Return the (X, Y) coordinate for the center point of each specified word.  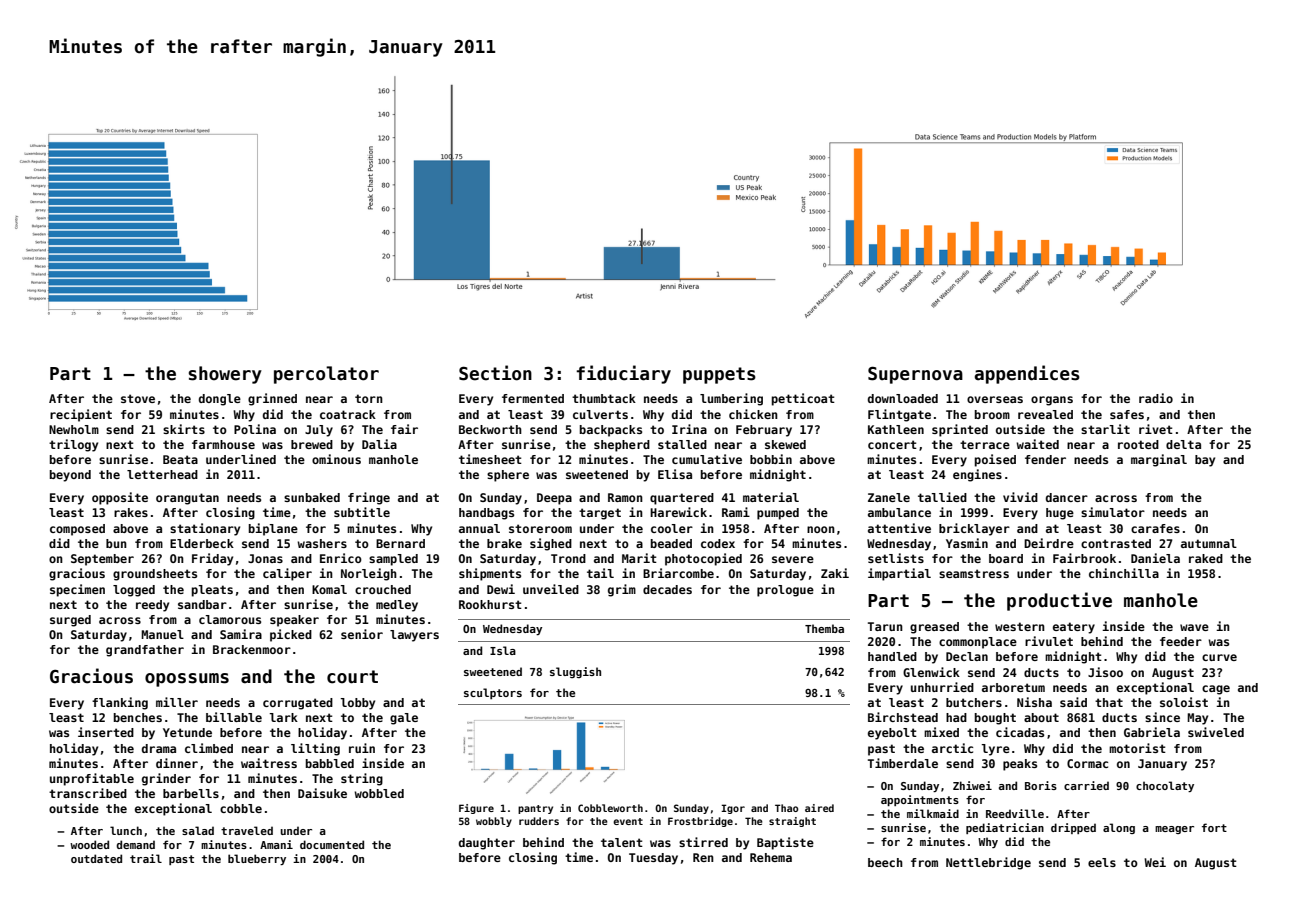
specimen (77, 590)
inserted (106, 732)
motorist (1137, 748)
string (362, 779)
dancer (1067, 497)
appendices (1027, 374)
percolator (326, 375)
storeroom (540, 528)
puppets (719, 375)
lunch (126, 830)
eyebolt (892, 734)
